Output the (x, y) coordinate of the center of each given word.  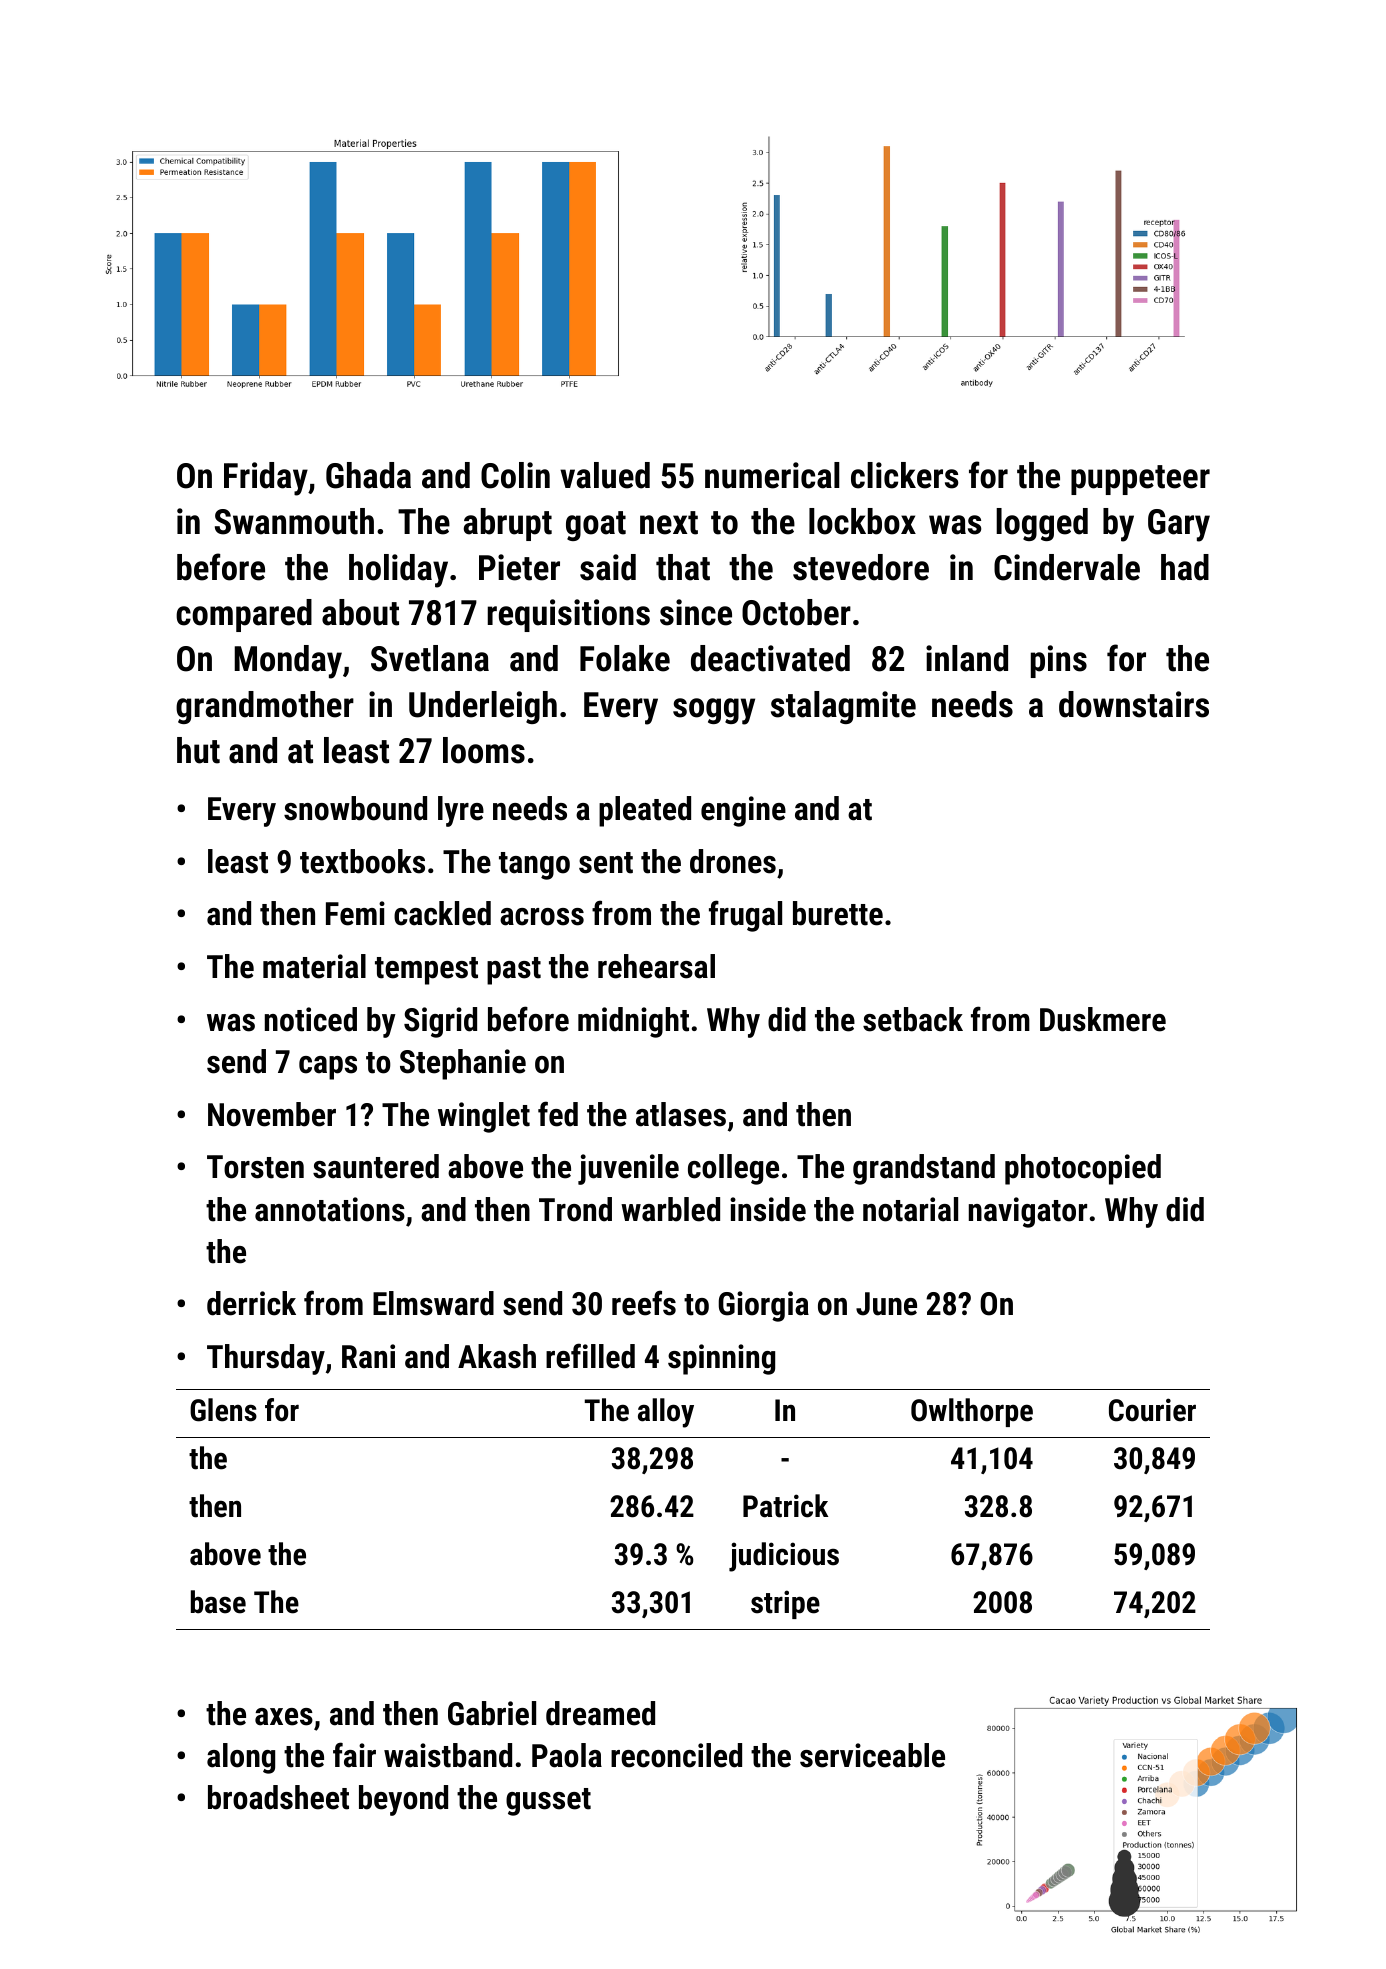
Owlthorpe (972, 1412)
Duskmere (1103, 1019)
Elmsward (433, 1303)
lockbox (862, 521)
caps (328, 1068)
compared (244, 615)
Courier (1152, 1410)
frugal (745, 916)
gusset (548, 1802)
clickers (904, 475)
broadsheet (278, 1797)
